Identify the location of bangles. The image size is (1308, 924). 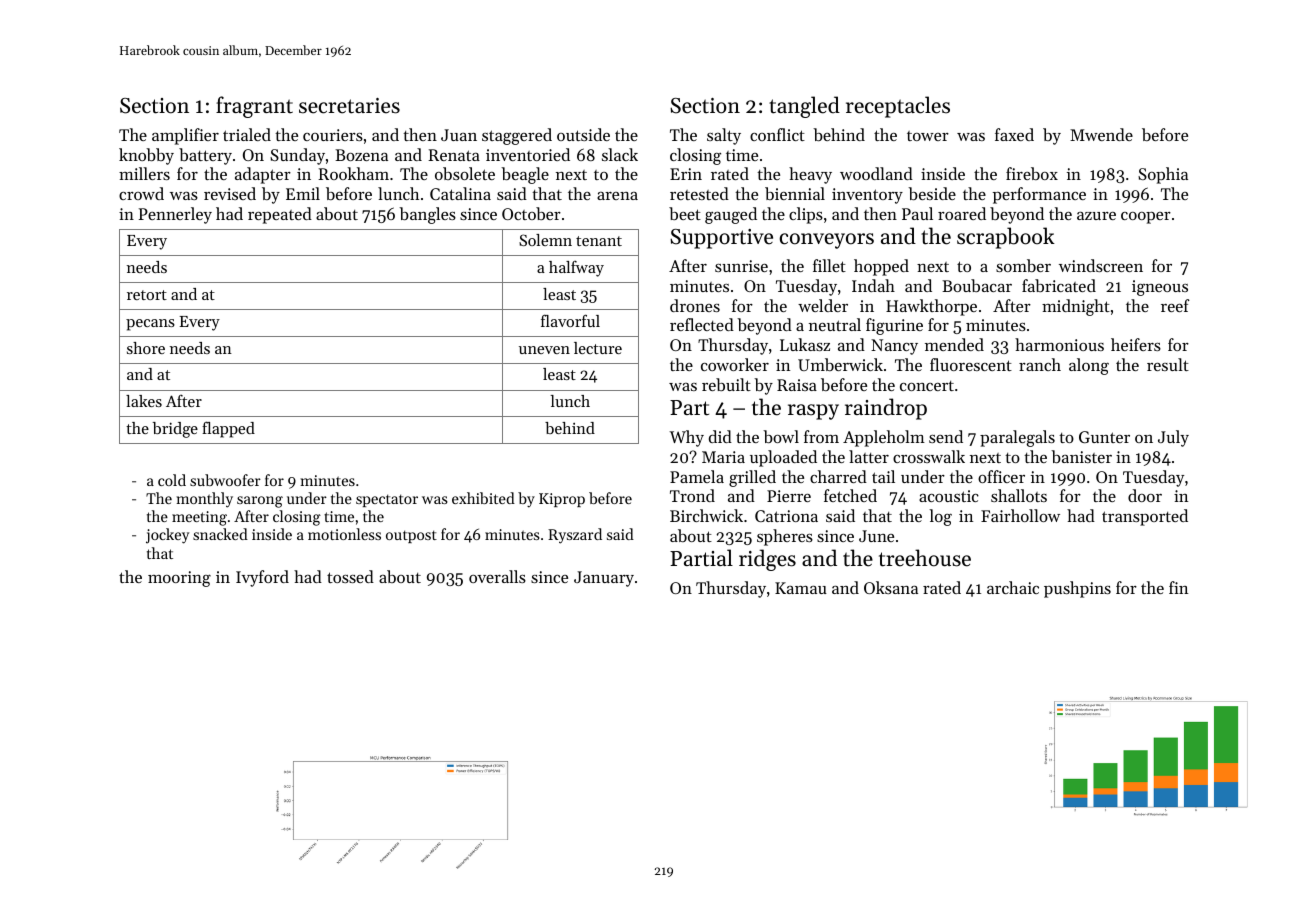
(427, 215).
